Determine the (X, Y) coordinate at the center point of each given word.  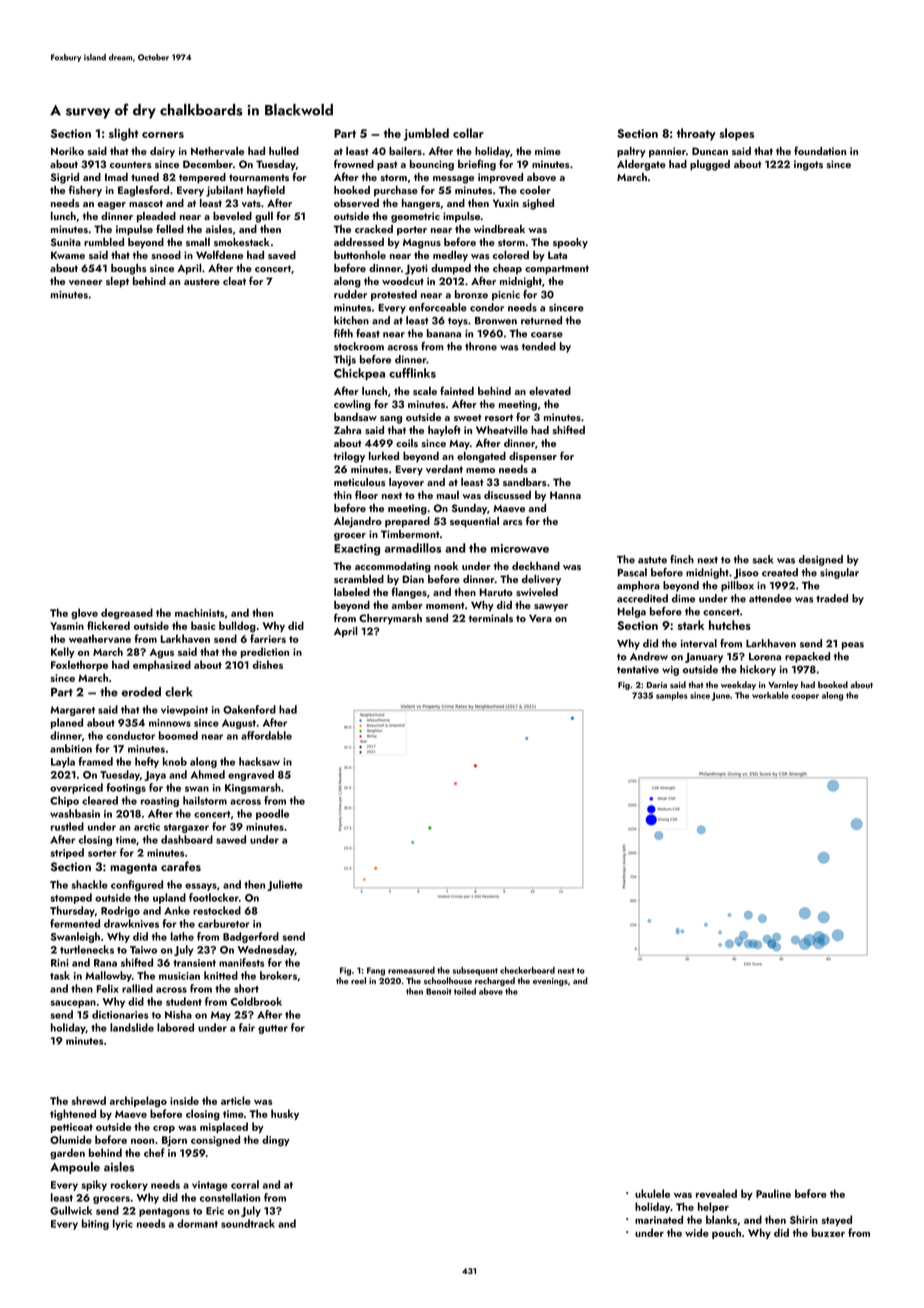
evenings (550, 982)
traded (832, 598)
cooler (535, 190)
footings (126, 788)
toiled (465, 991)
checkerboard (527, 970)
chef (154, 1152)
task (60, 975)
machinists (199, 612)
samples (672, 696)
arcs (513, 522)
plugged (710, 165)
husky (285, 1114)
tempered (202, 178)
